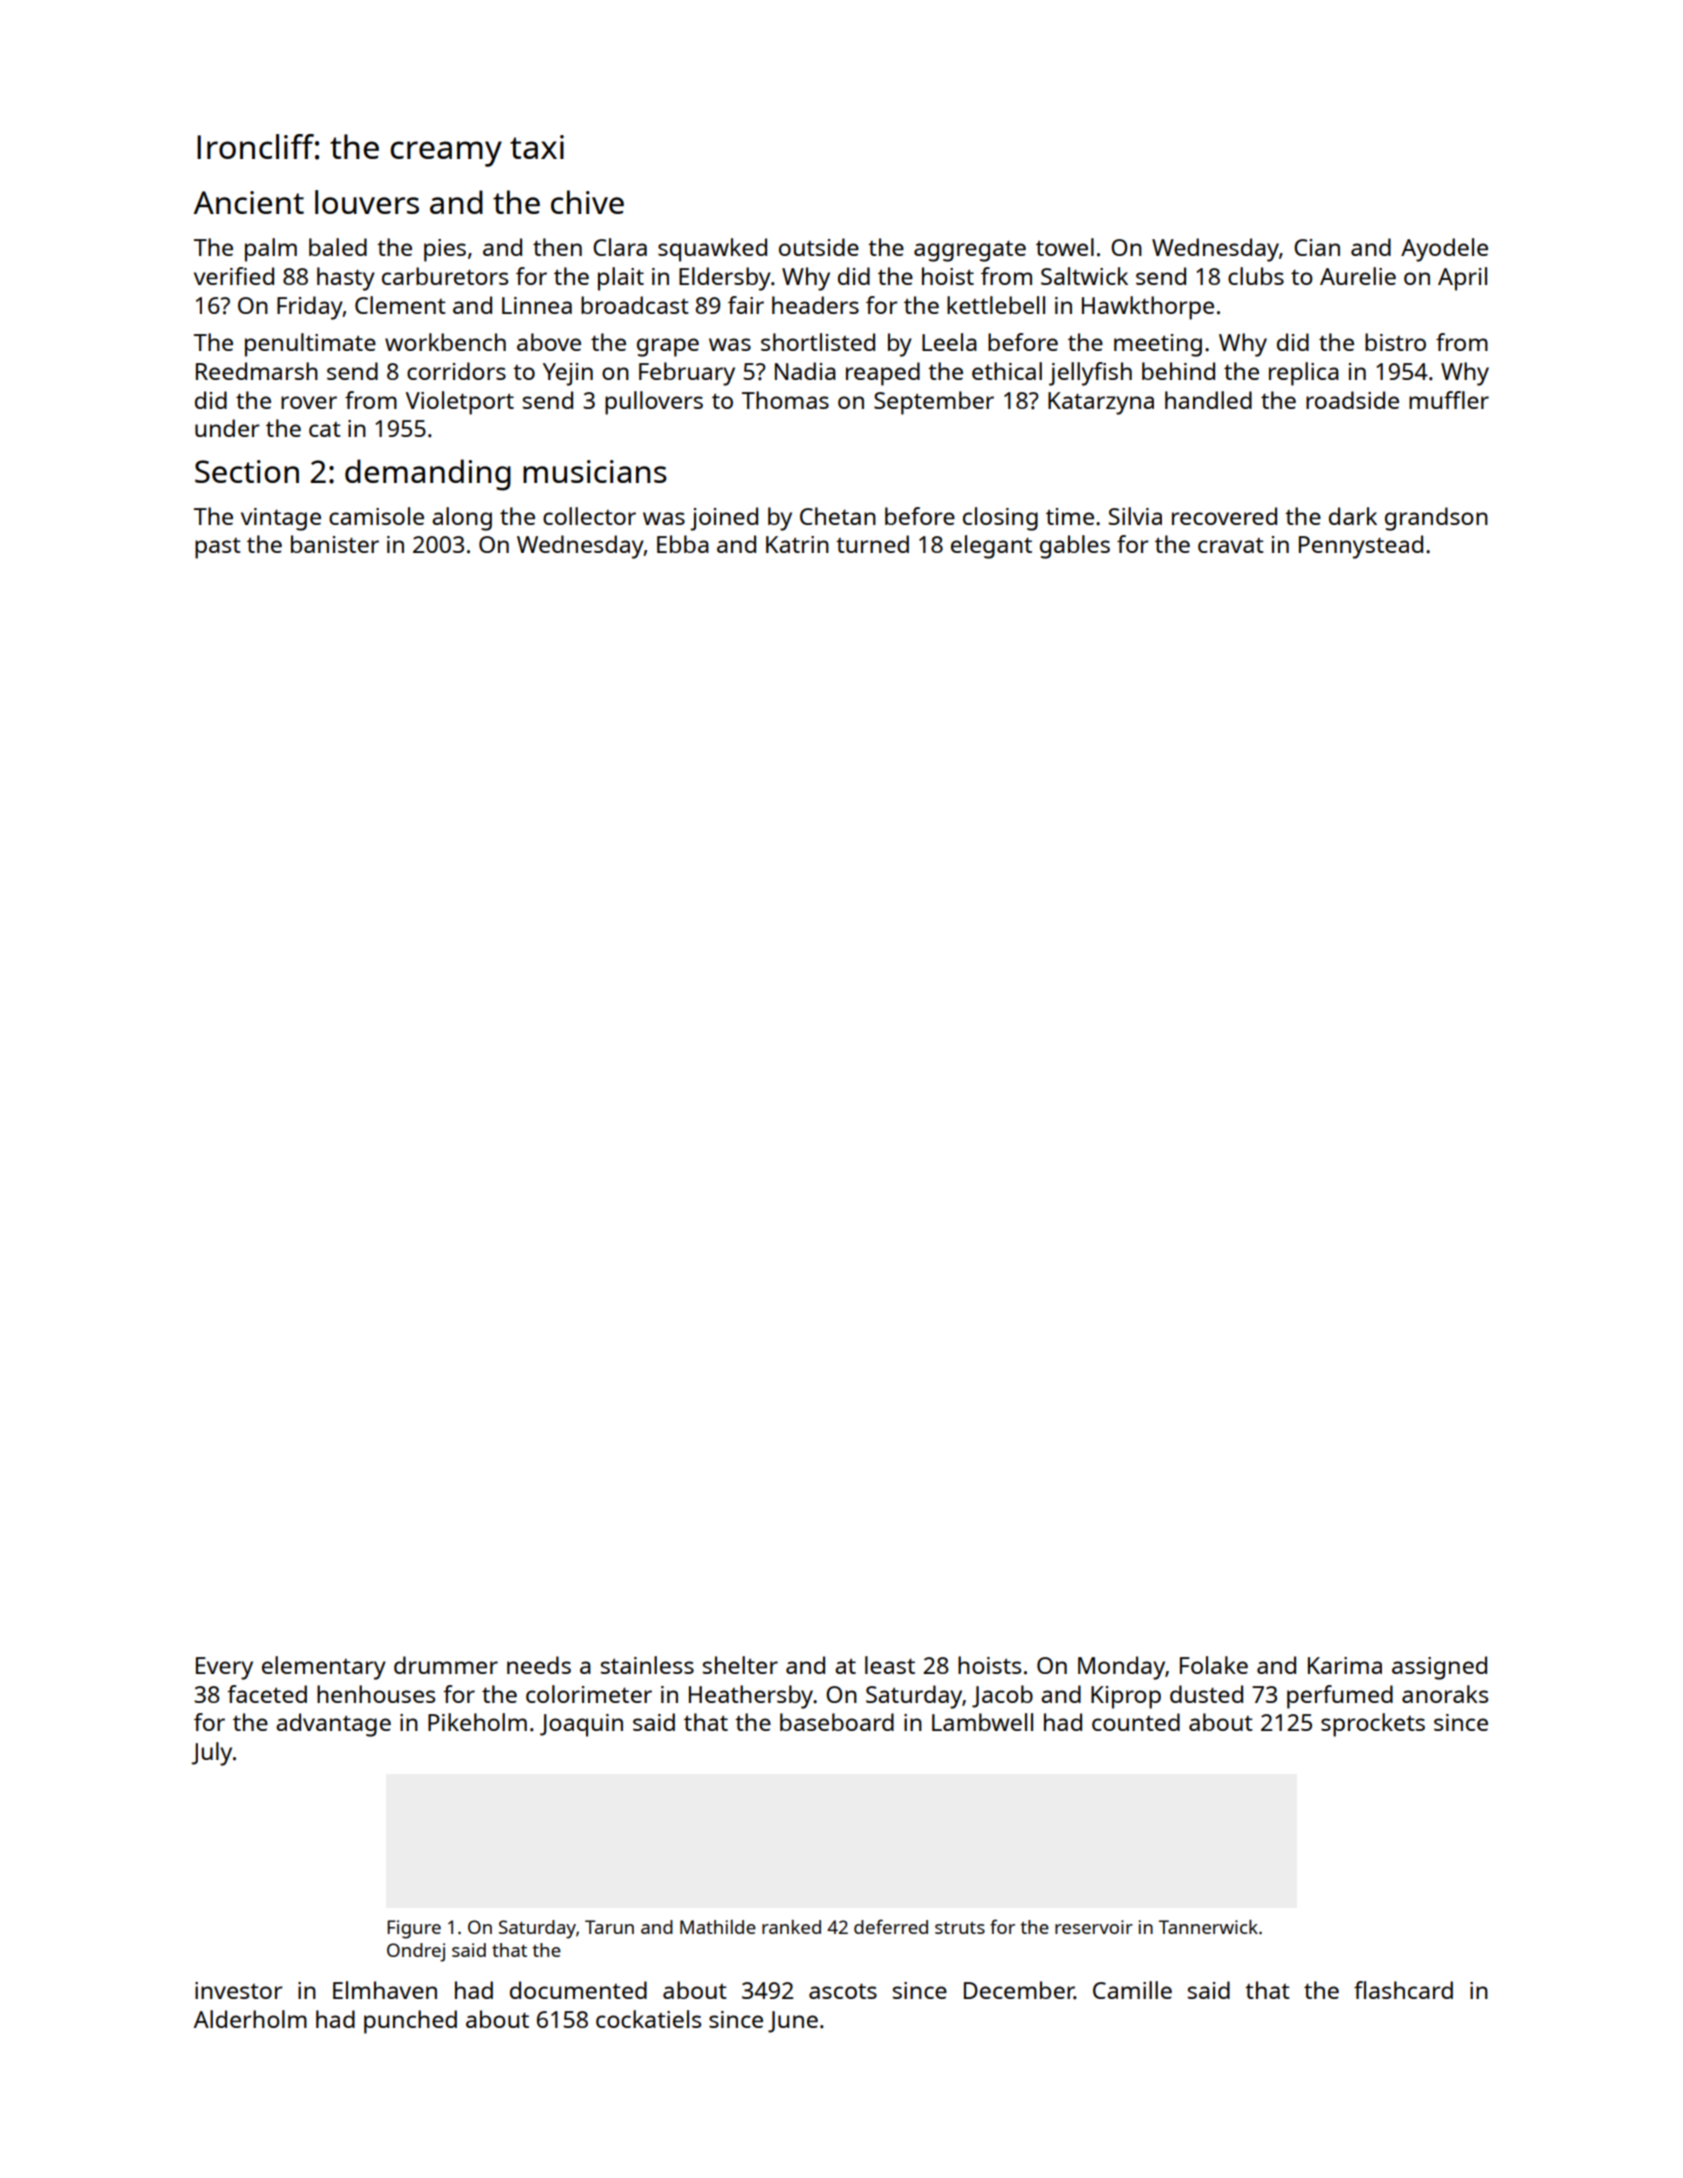  Describe the element at coordinates (335, 544) in the screenshot. I see `banister` at that location.
